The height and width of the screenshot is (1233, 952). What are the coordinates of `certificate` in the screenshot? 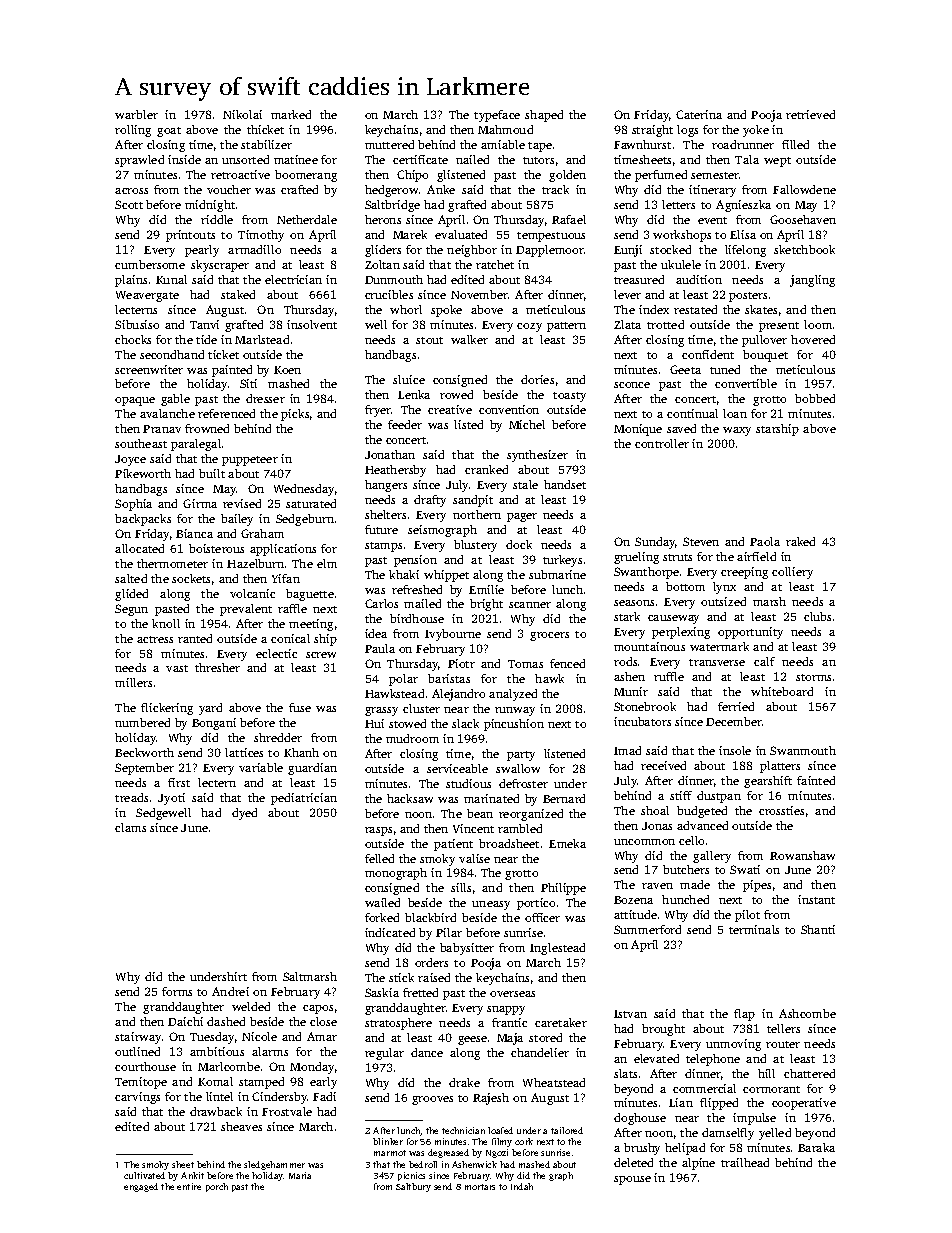 It's located at (420, 159).
